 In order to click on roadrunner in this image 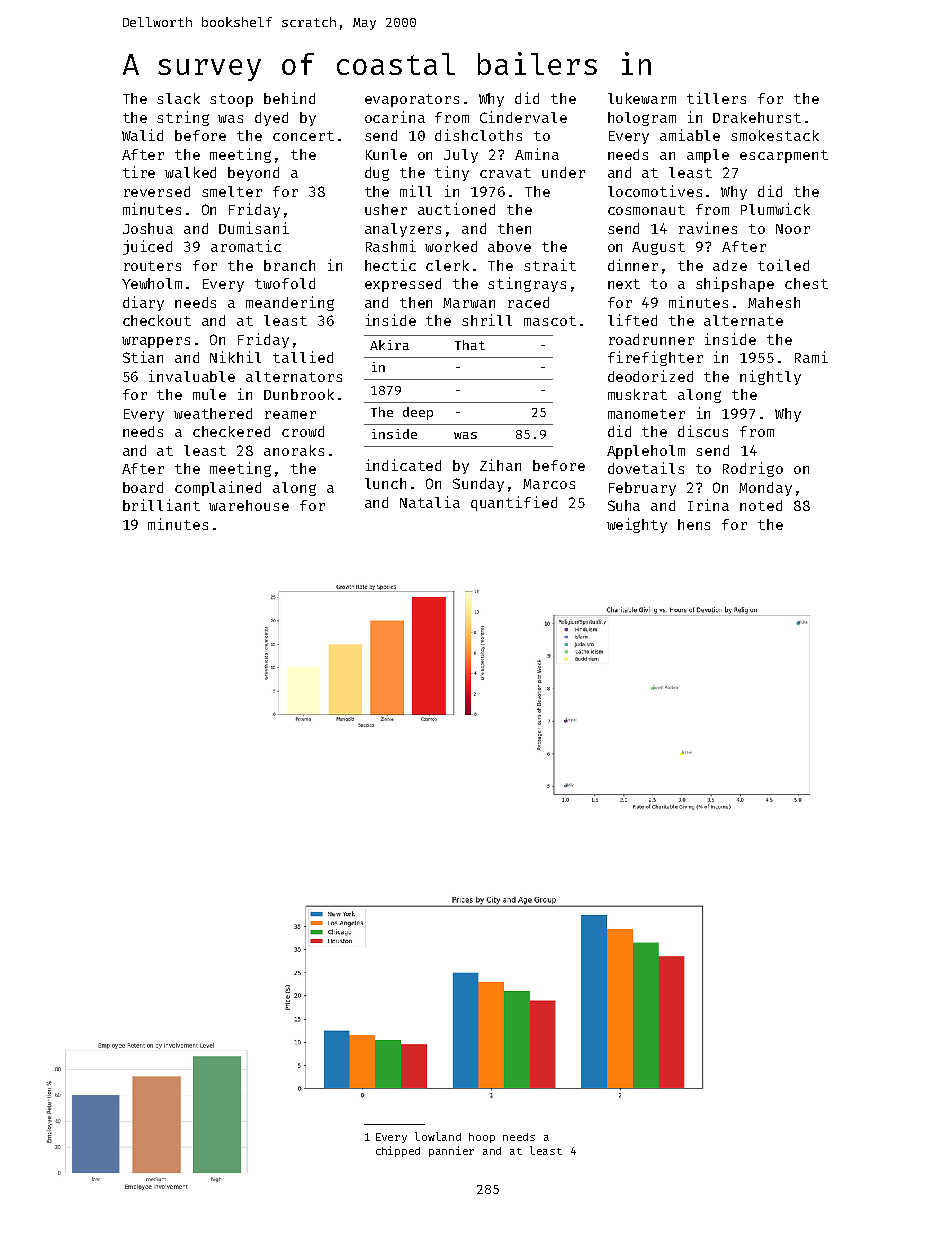, I will do `click(651, 339)`.
